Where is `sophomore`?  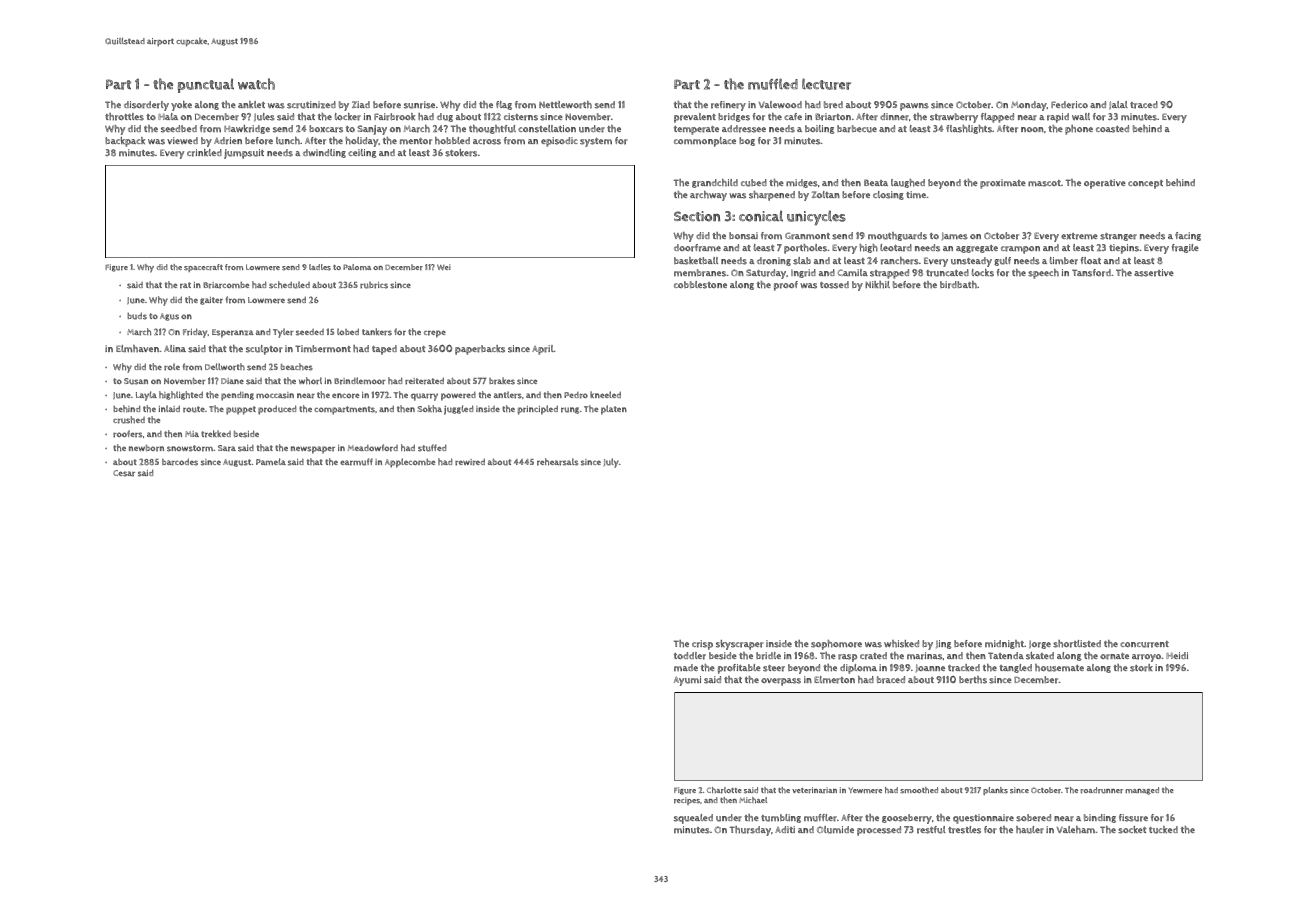 sophomore is located at coordinates (836, 645).
